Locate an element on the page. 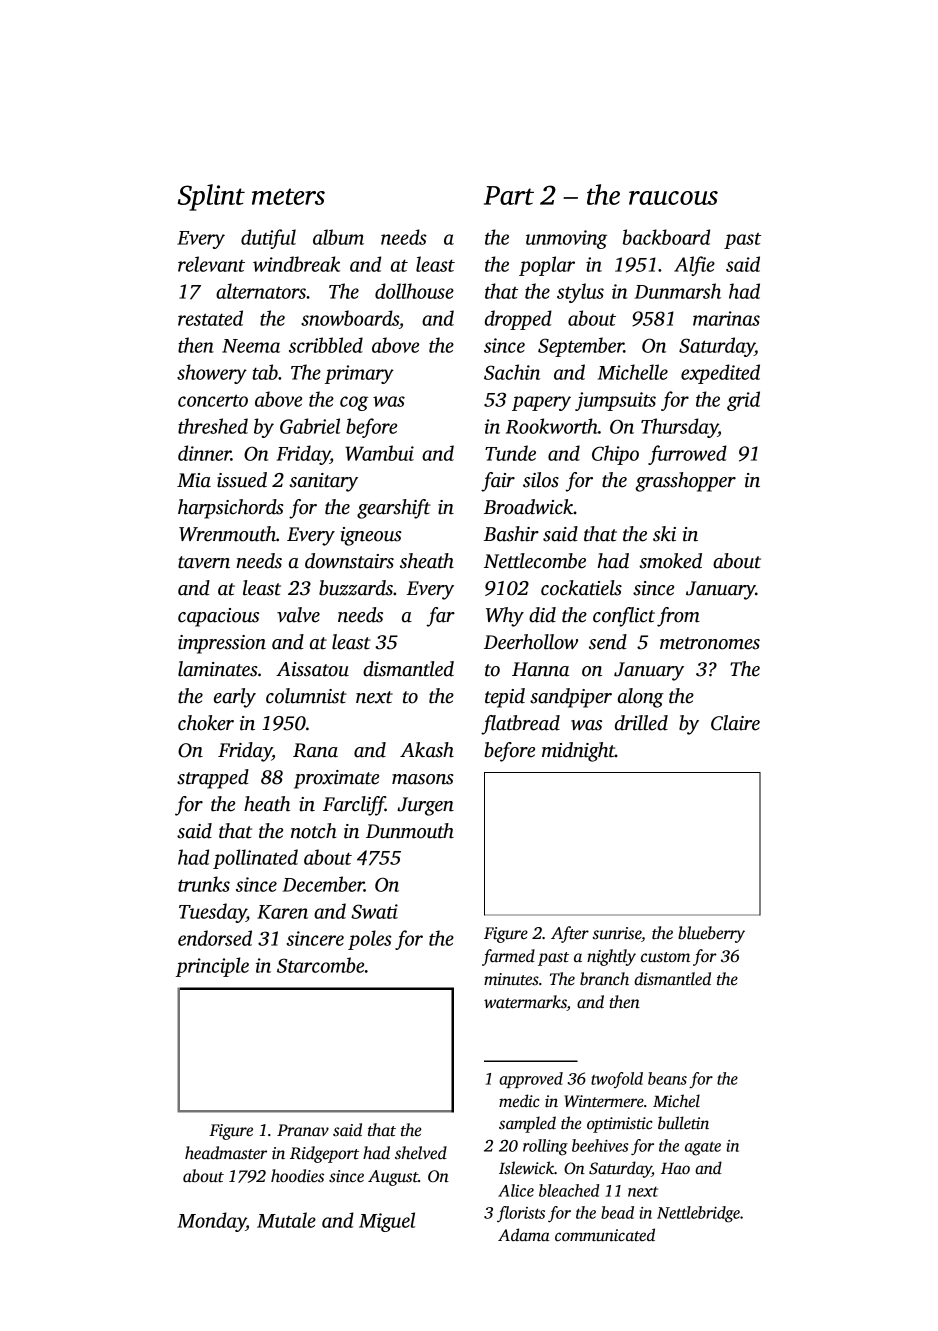  strapped is located at coordinates (213, 779).
